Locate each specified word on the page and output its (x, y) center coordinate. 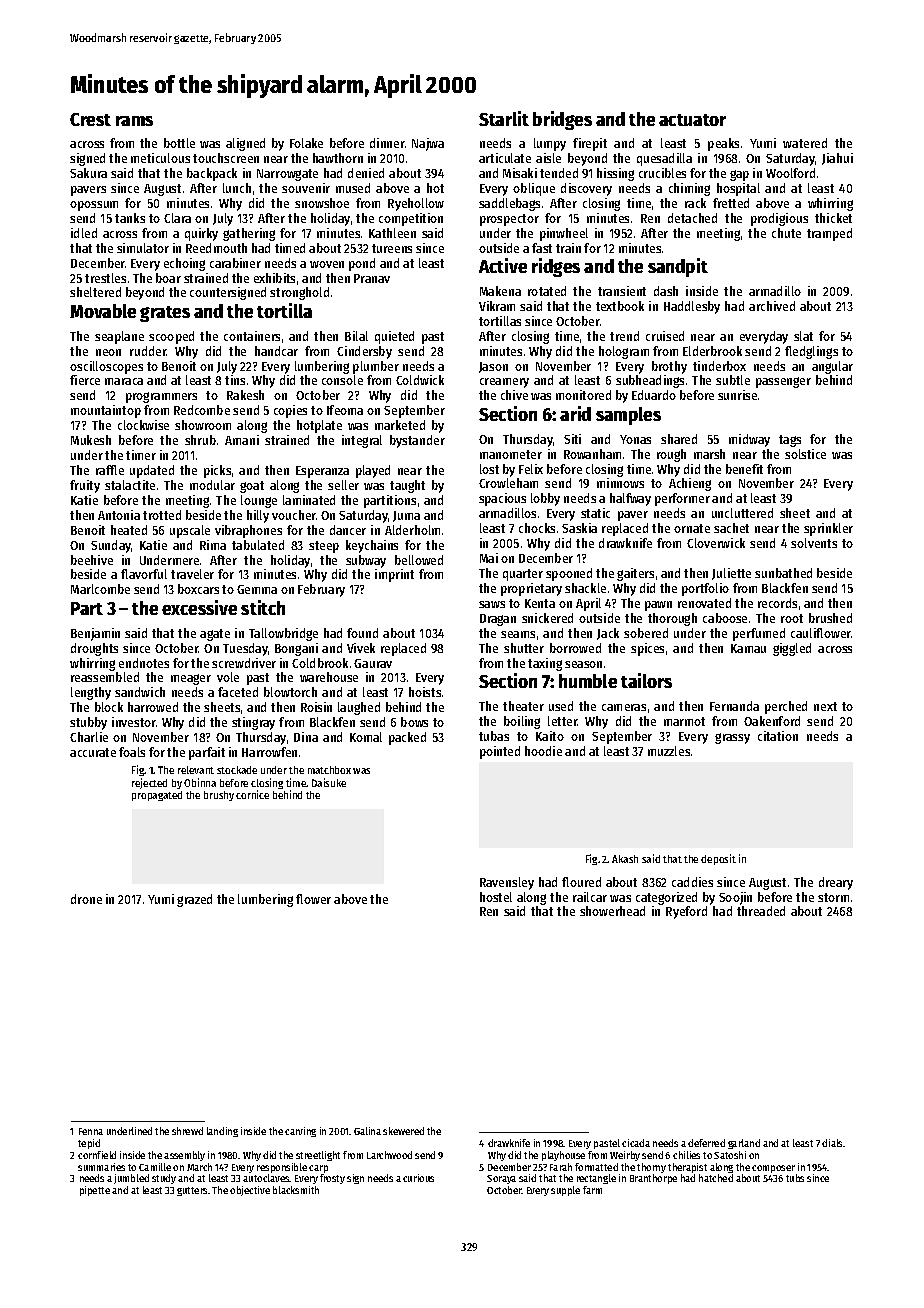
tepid (89, 1144)
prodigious (779, 219)
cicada (636, 1143)
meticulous (160, 158)
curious (418, 1178)
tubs (795, 1178)
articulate (505, 158)
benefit (744, 469)
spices (647, 649)
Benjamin (95, 634)
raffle (110, 470)
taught (407, 486)
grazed (194, 900)
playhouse (563, 1156)
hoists (425, 692)
